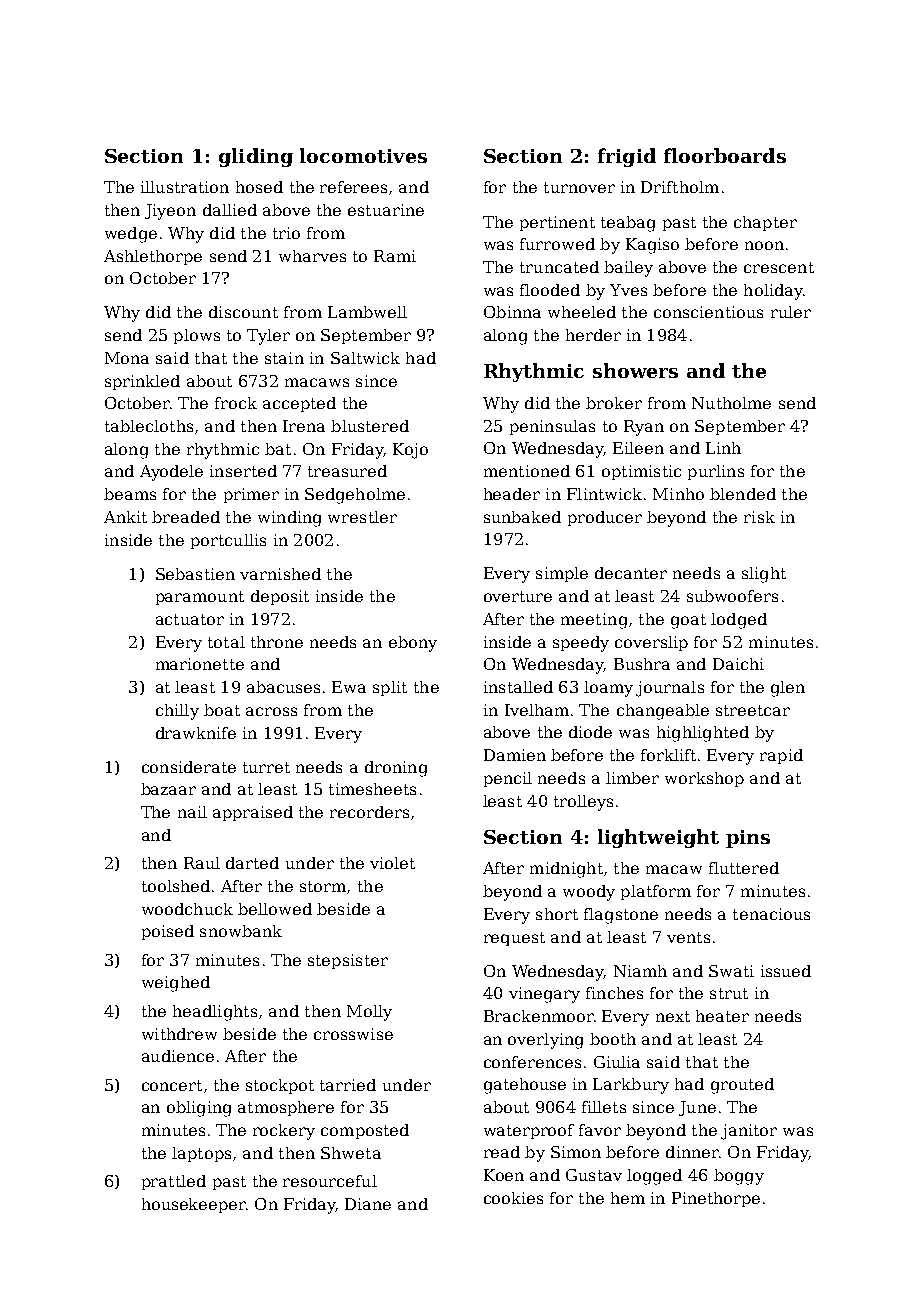 The width and height of the screenshot is (924, 1314). What do you see at coordinates (514, 939) in the screenshot?
I see `request` at bounding box center [514, 939].
